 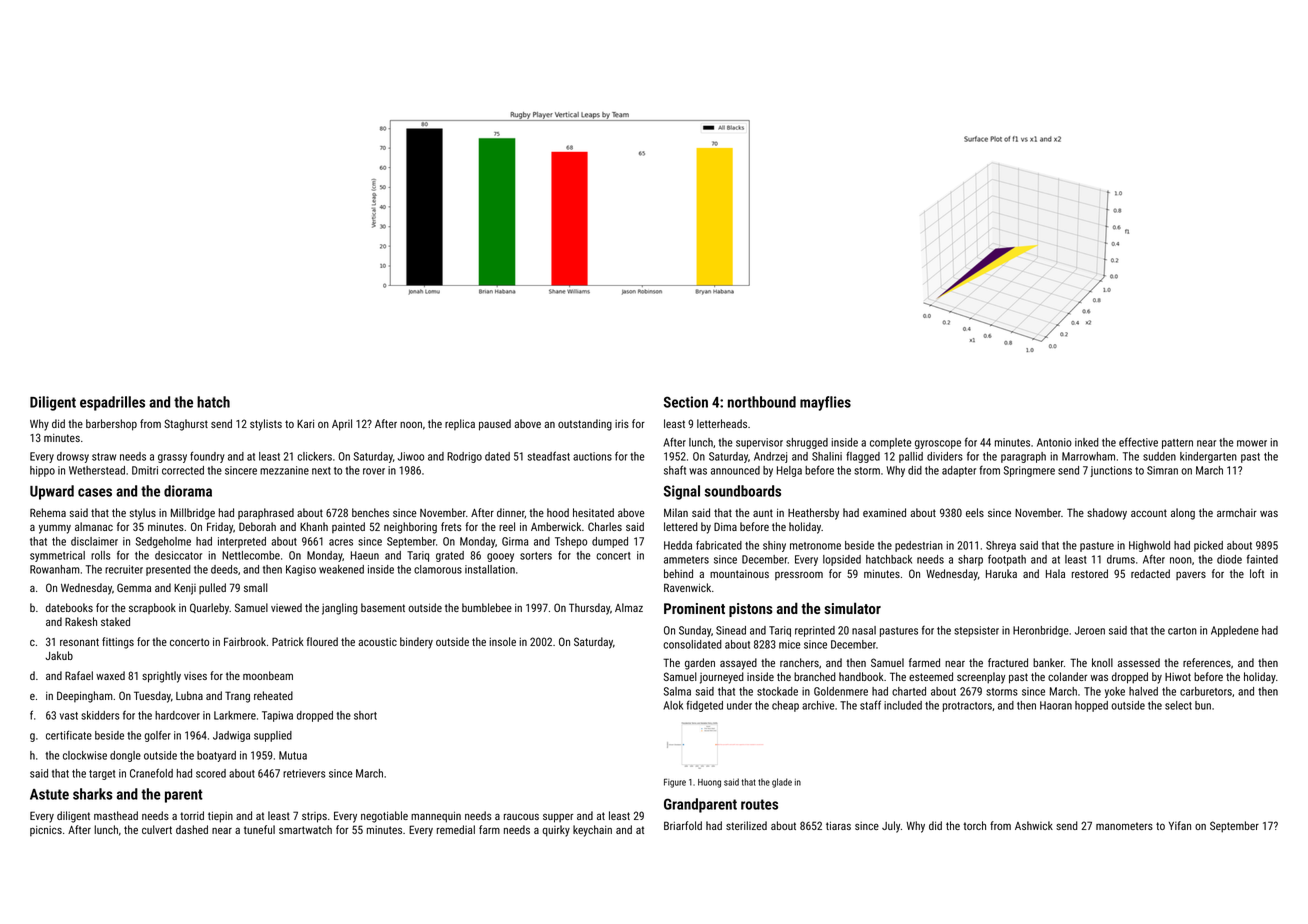 I want to click on sterilized, so click(x=746, y=825).
